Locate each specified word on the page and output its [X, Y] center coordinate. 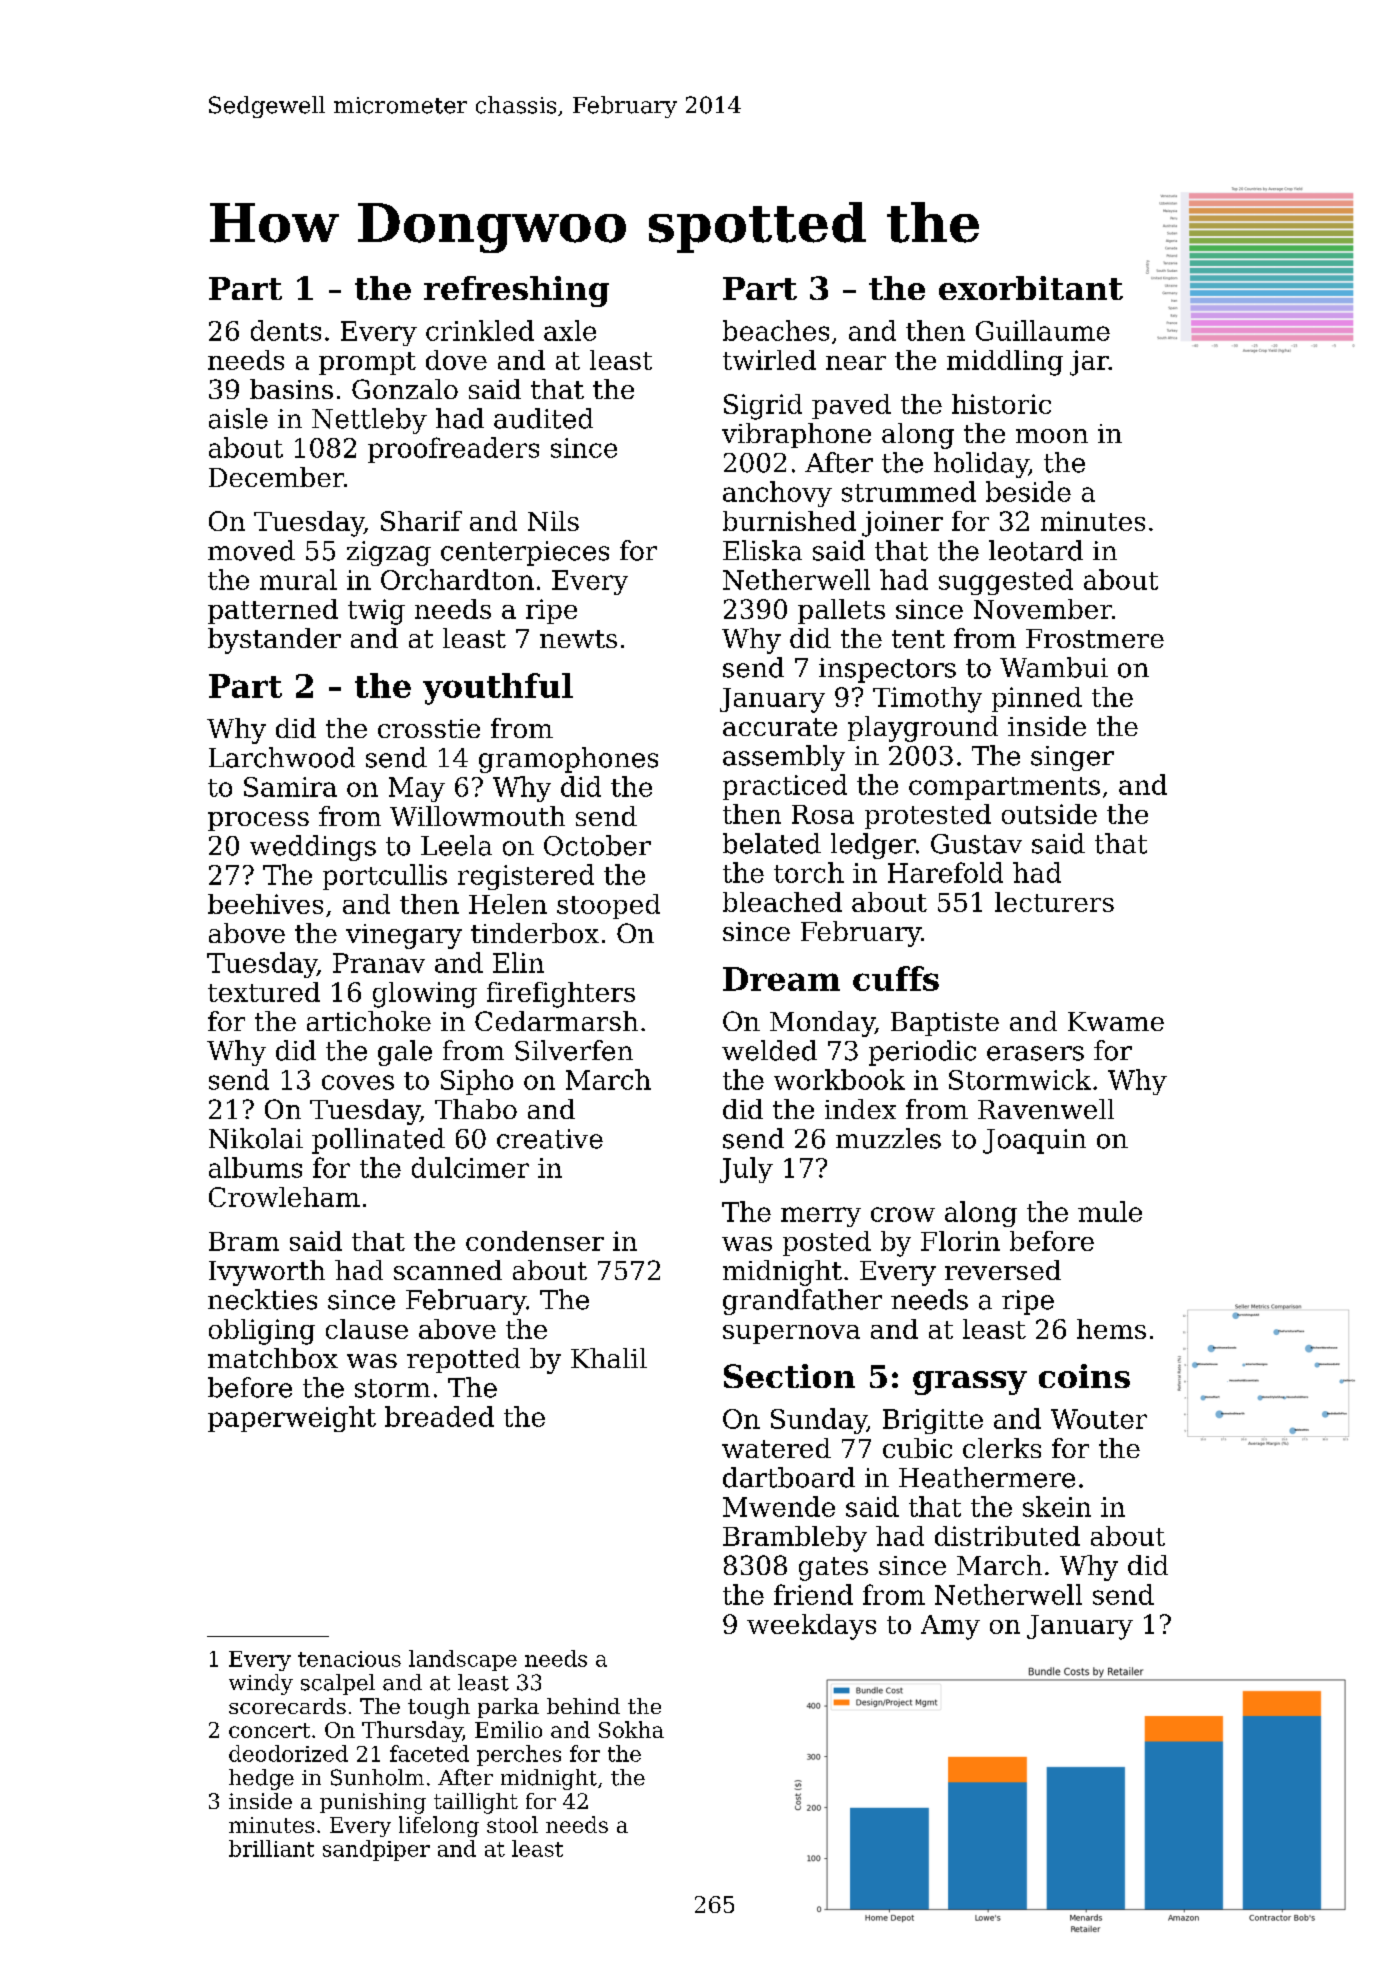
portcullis [385, 877]
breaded [439, 1416]
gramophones [568, 760]
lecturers [1054, 902]
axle [570, 330]
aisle [238, 418]
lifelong [439, 1826]
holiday [981, 465]
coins [1084, 1376]
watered [776, 1448]
